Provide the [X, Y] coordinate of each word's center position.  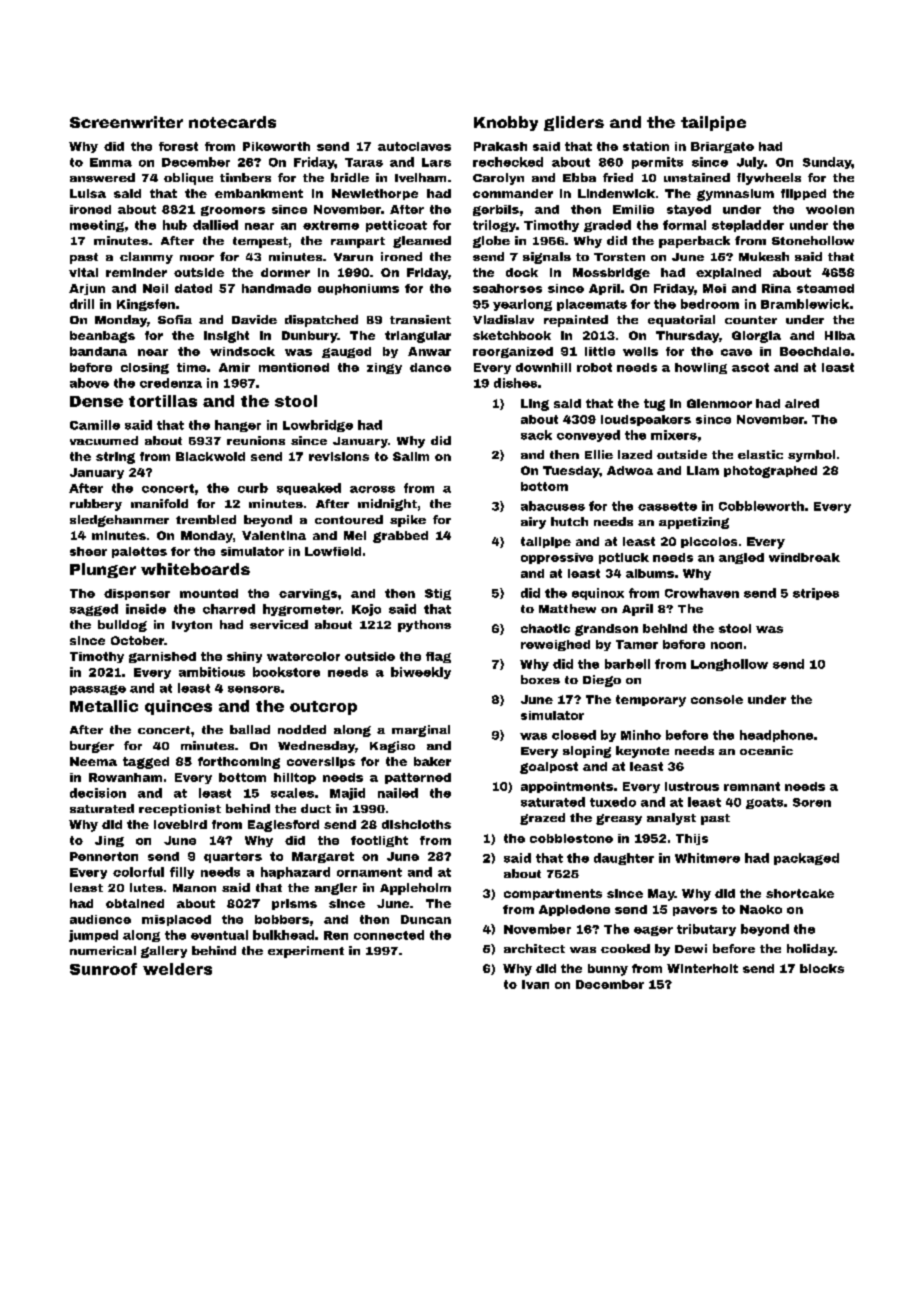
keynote [642, 752]
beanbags [102, 337]
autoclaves [414, 146]
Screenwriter [126, 122]
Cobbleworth [761, 506]
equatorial [681, 321]
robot [594, 367]
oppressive [557, 558]
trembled [206, 519]
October [137, 640]
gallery [164, 952]
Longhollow [729, 665]
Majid [347, 794]
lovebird [180, 824]
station [646, 146]
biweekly [421, 673]
